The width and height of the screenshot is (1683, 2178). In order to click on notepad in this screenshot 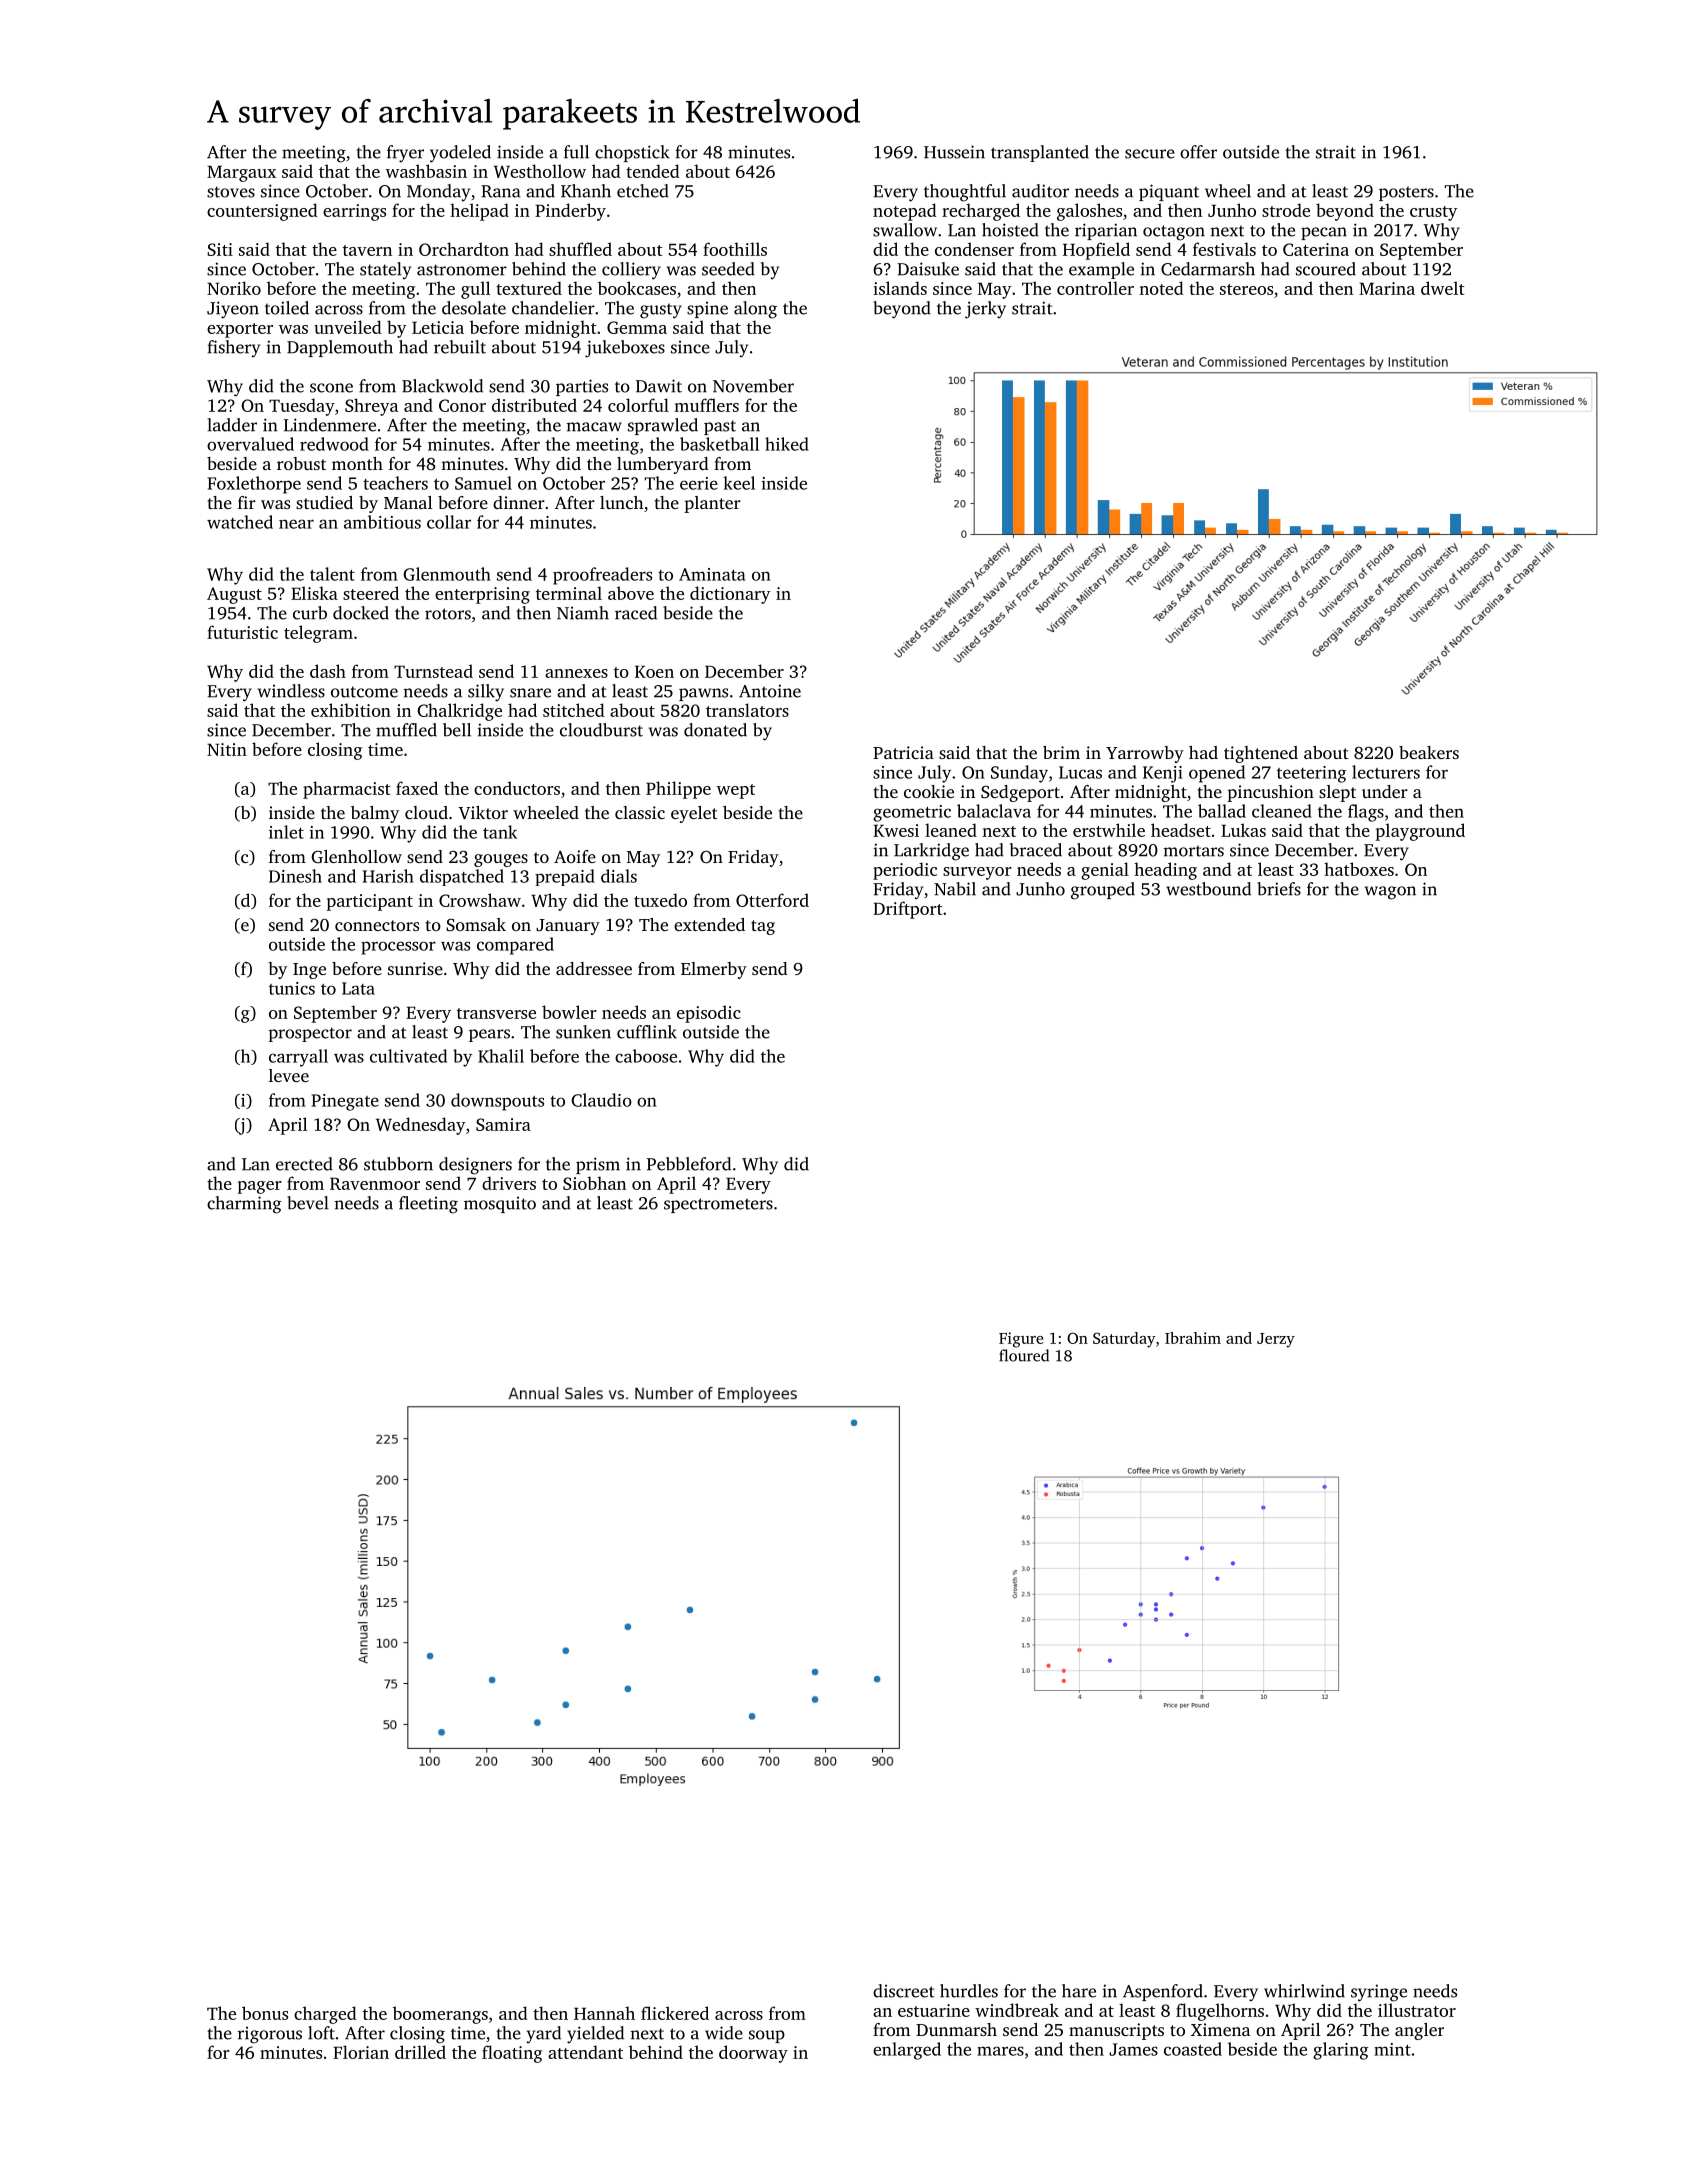, I will do `click(905, 212)`.
